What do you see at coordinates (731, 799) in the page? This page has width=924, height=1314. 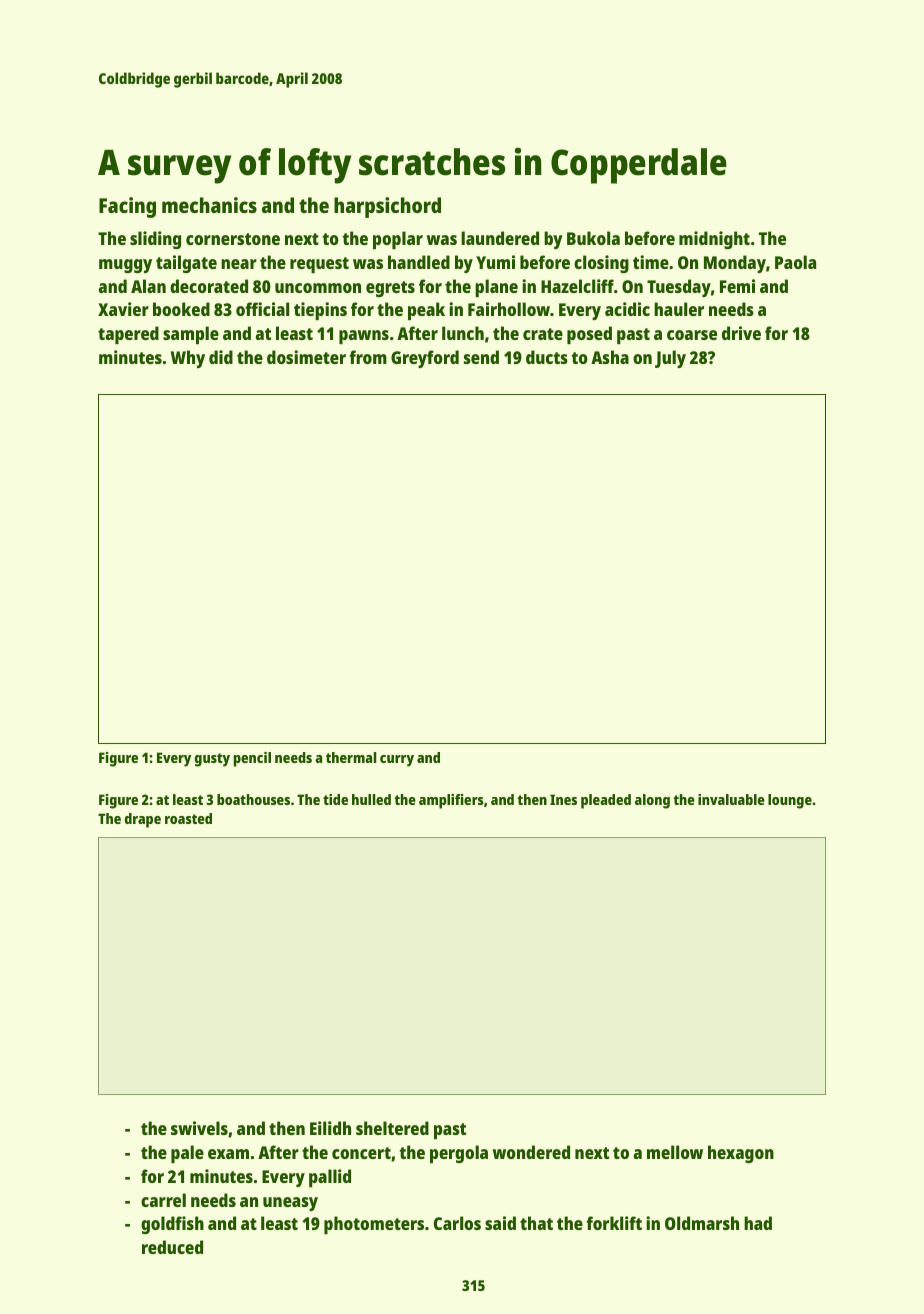 I see `invaluable` at bounding box center [731, 799].
